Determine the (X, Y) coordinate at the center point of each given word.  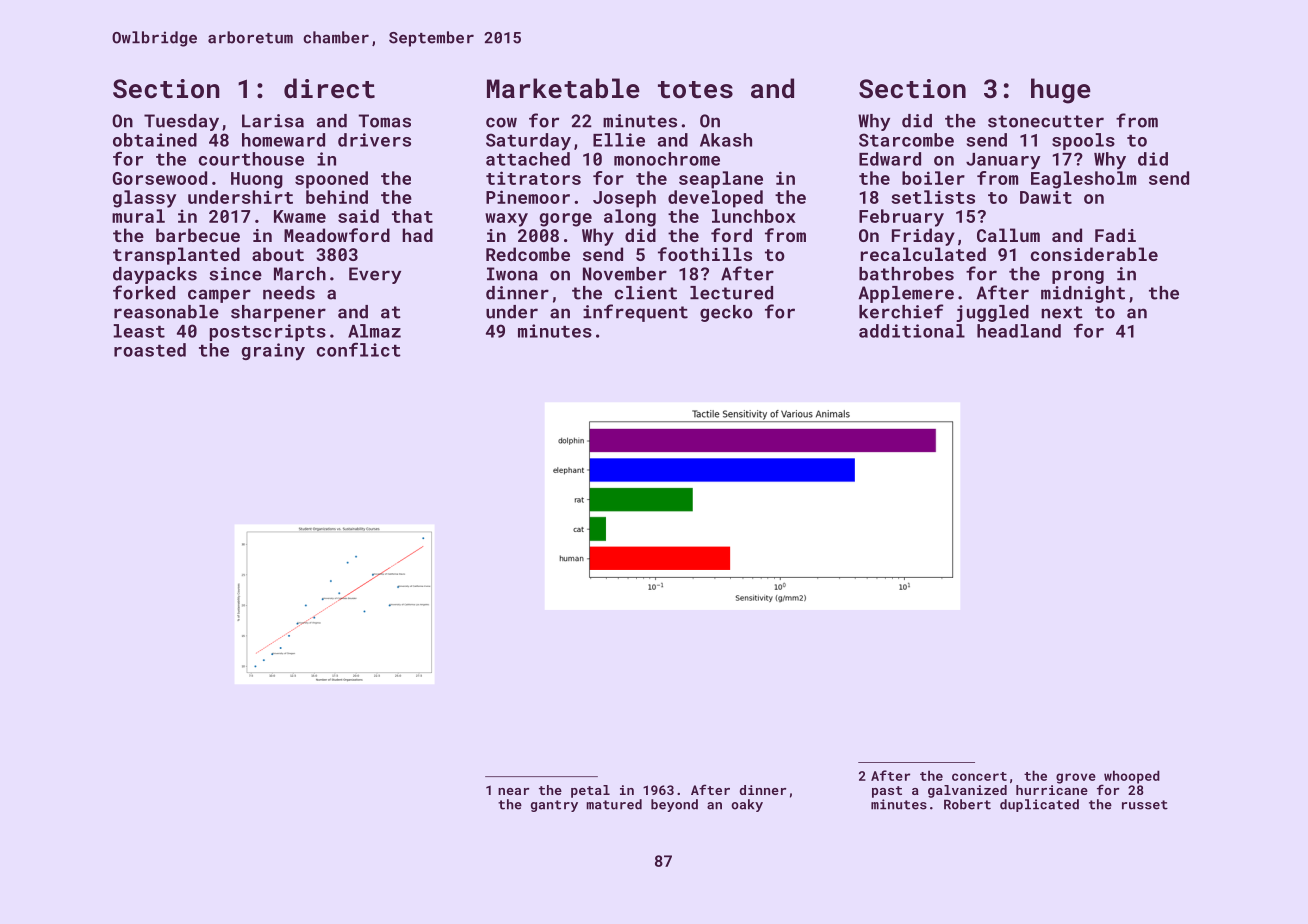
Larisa (273, 121)
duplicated (1039, 805)
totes (695, 90)
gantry (554, 806)
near (513, 791)
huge (1061, 91)
